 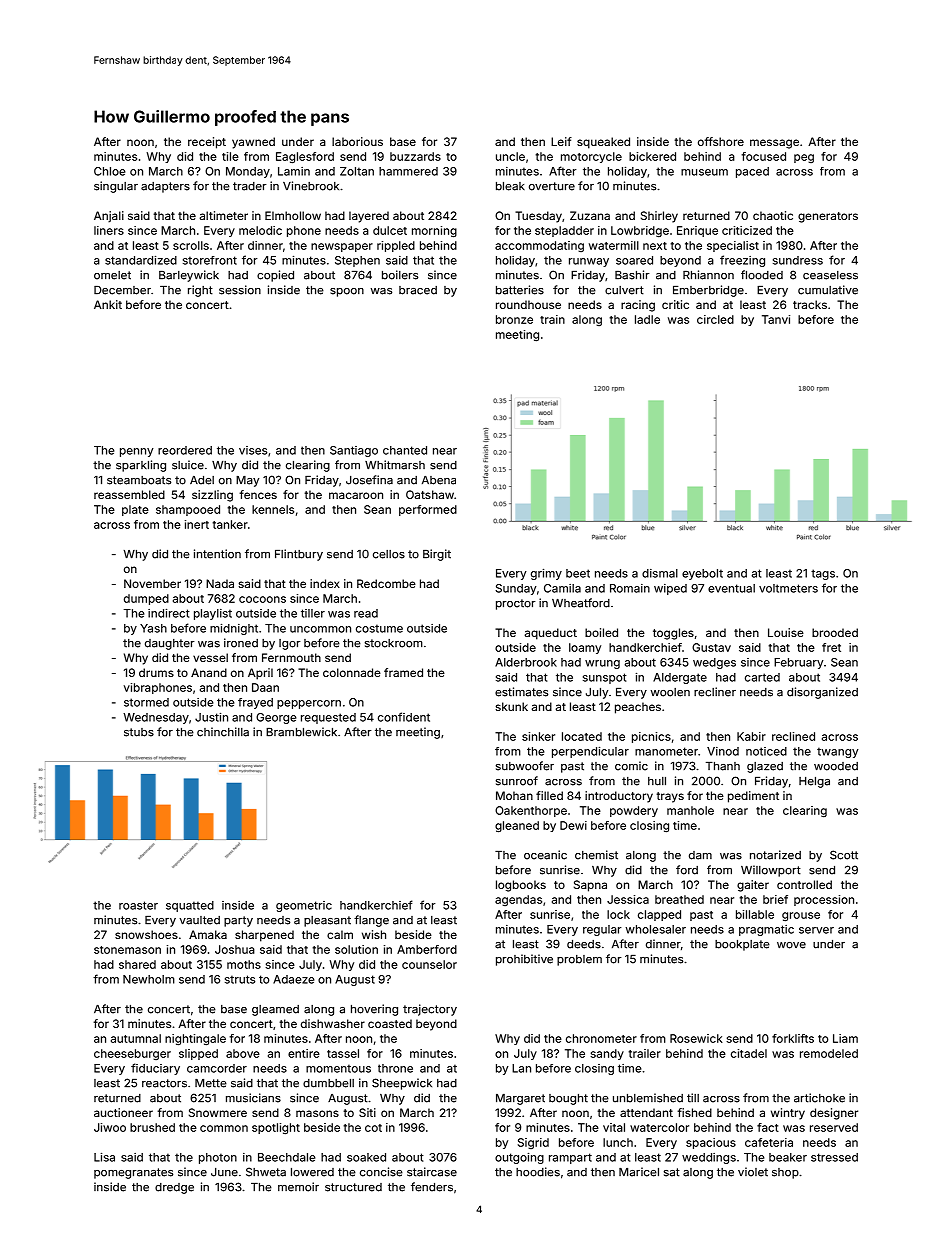 I want to click on musicians, so click(x=253, y=1098).
